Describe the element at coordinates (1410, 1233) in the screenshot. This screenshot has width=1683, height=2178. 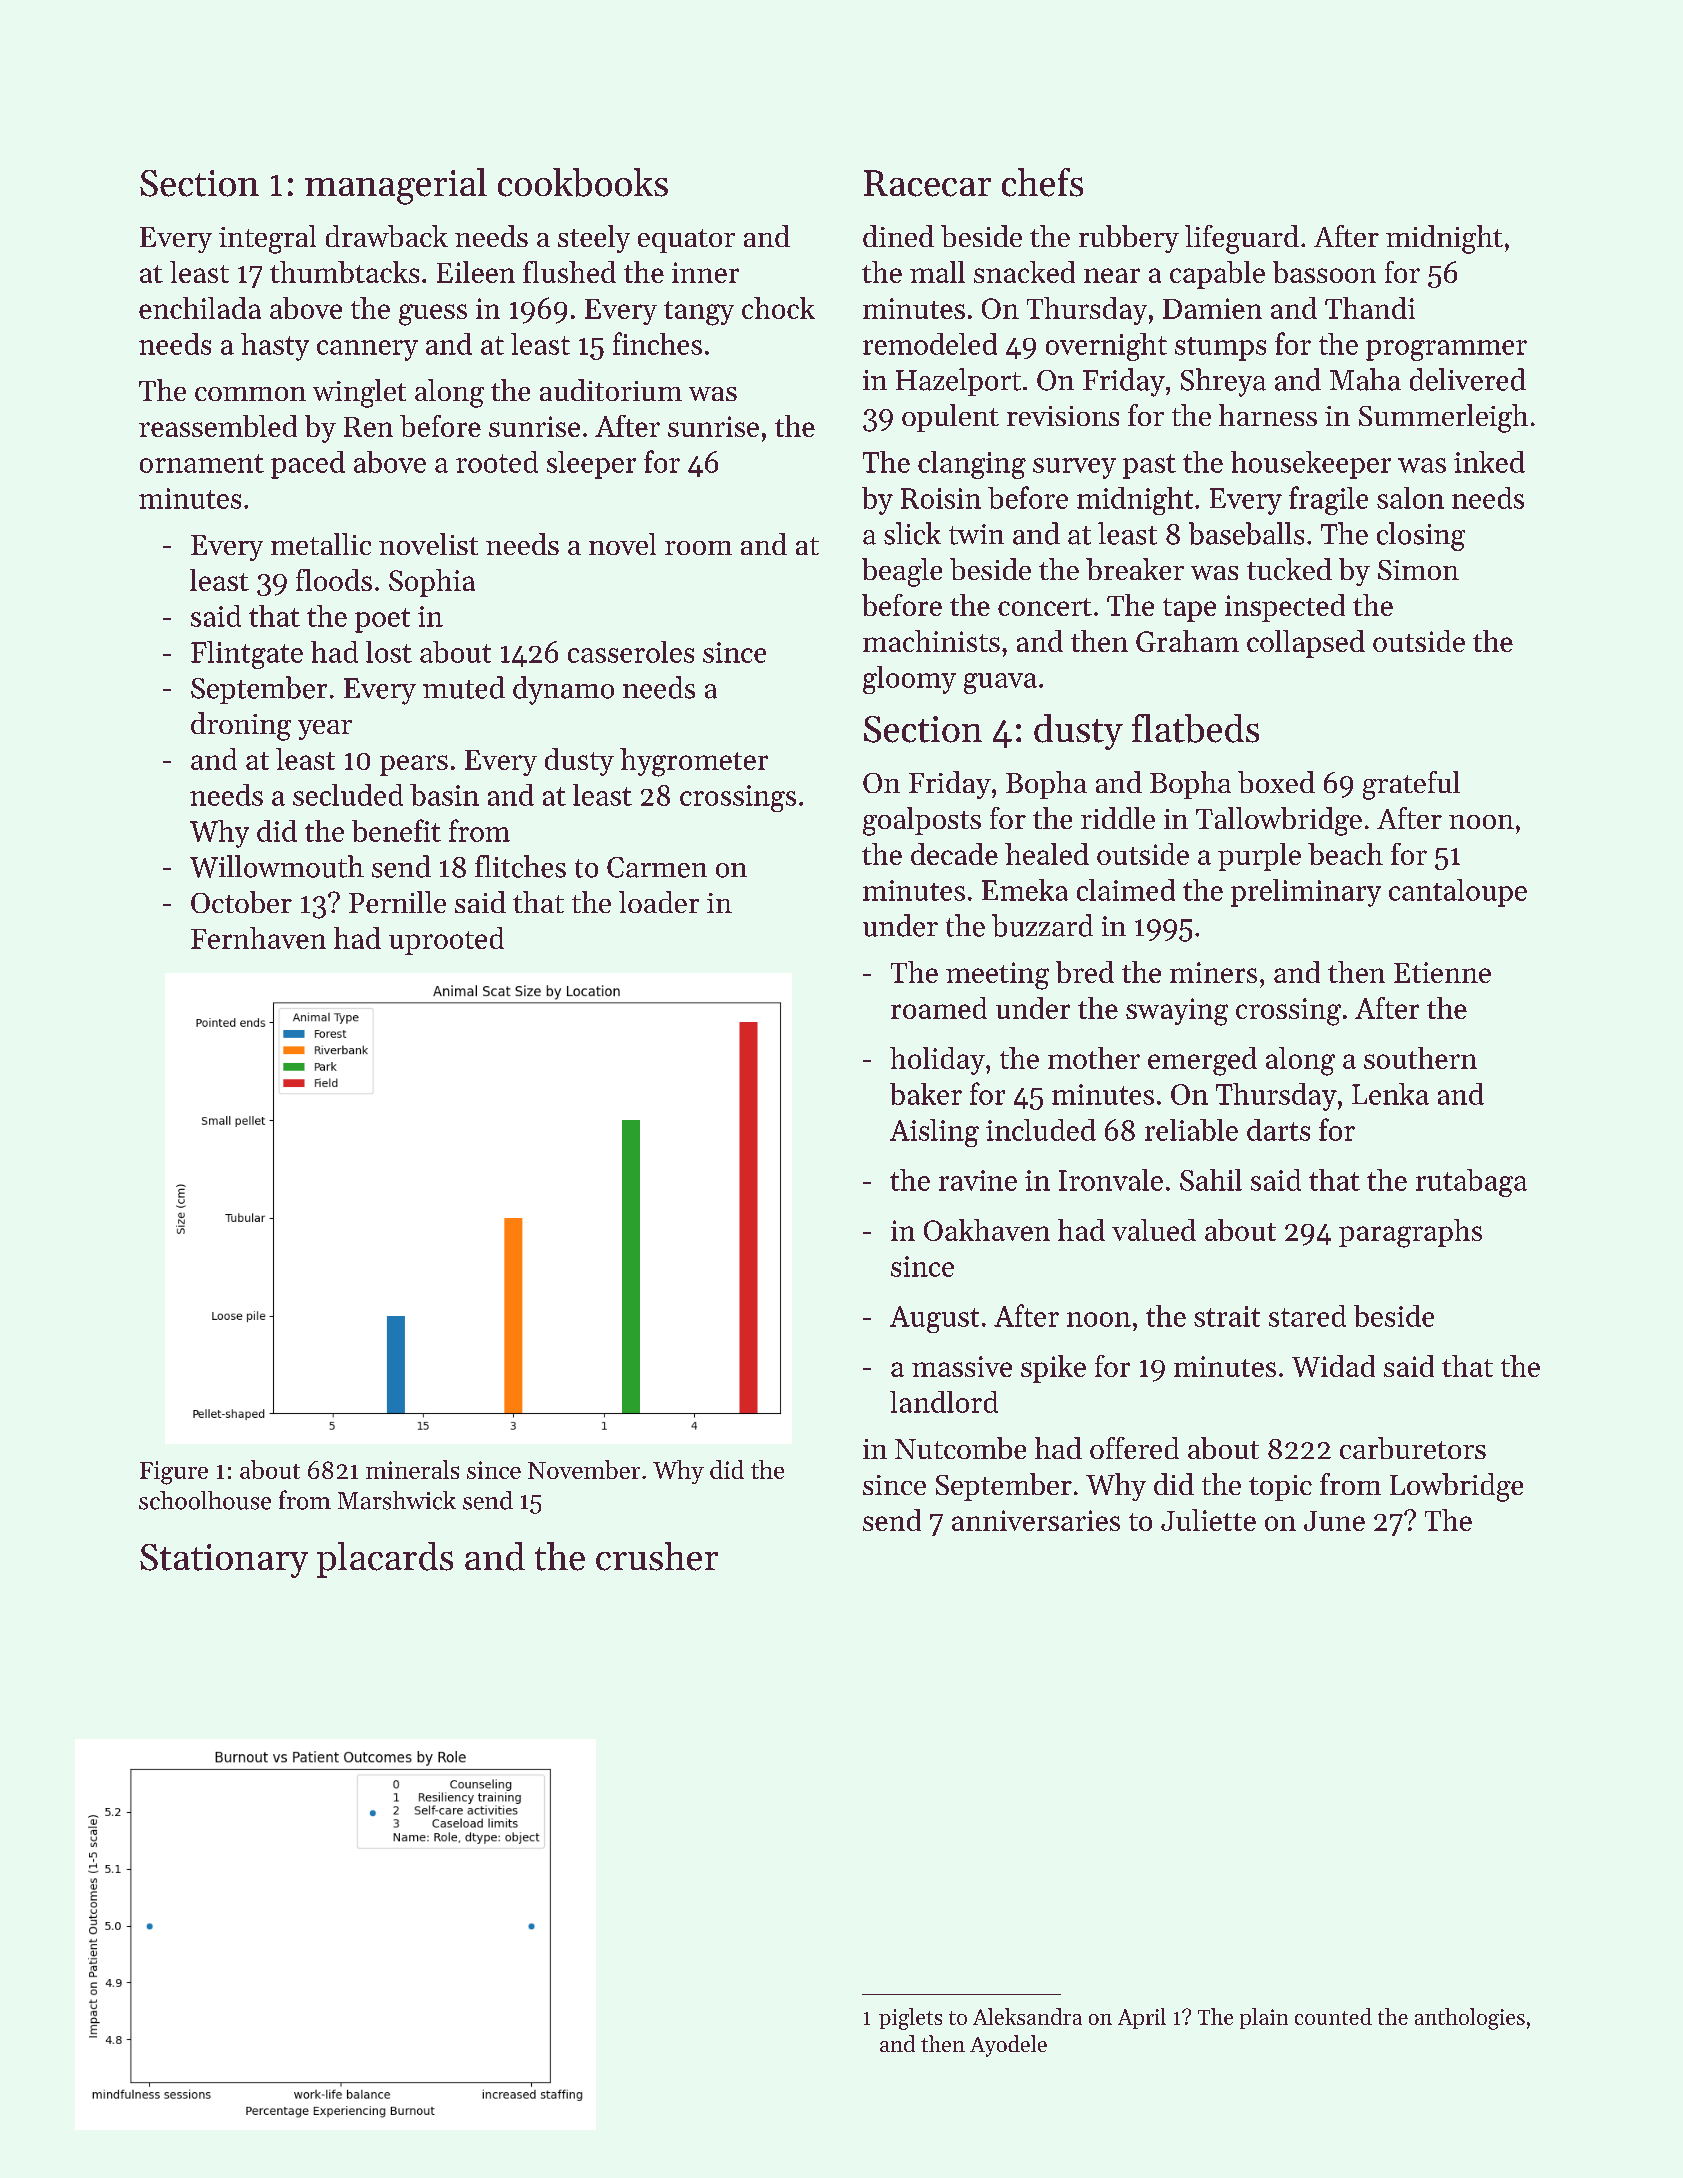
I see `paragraphs` at that location.
